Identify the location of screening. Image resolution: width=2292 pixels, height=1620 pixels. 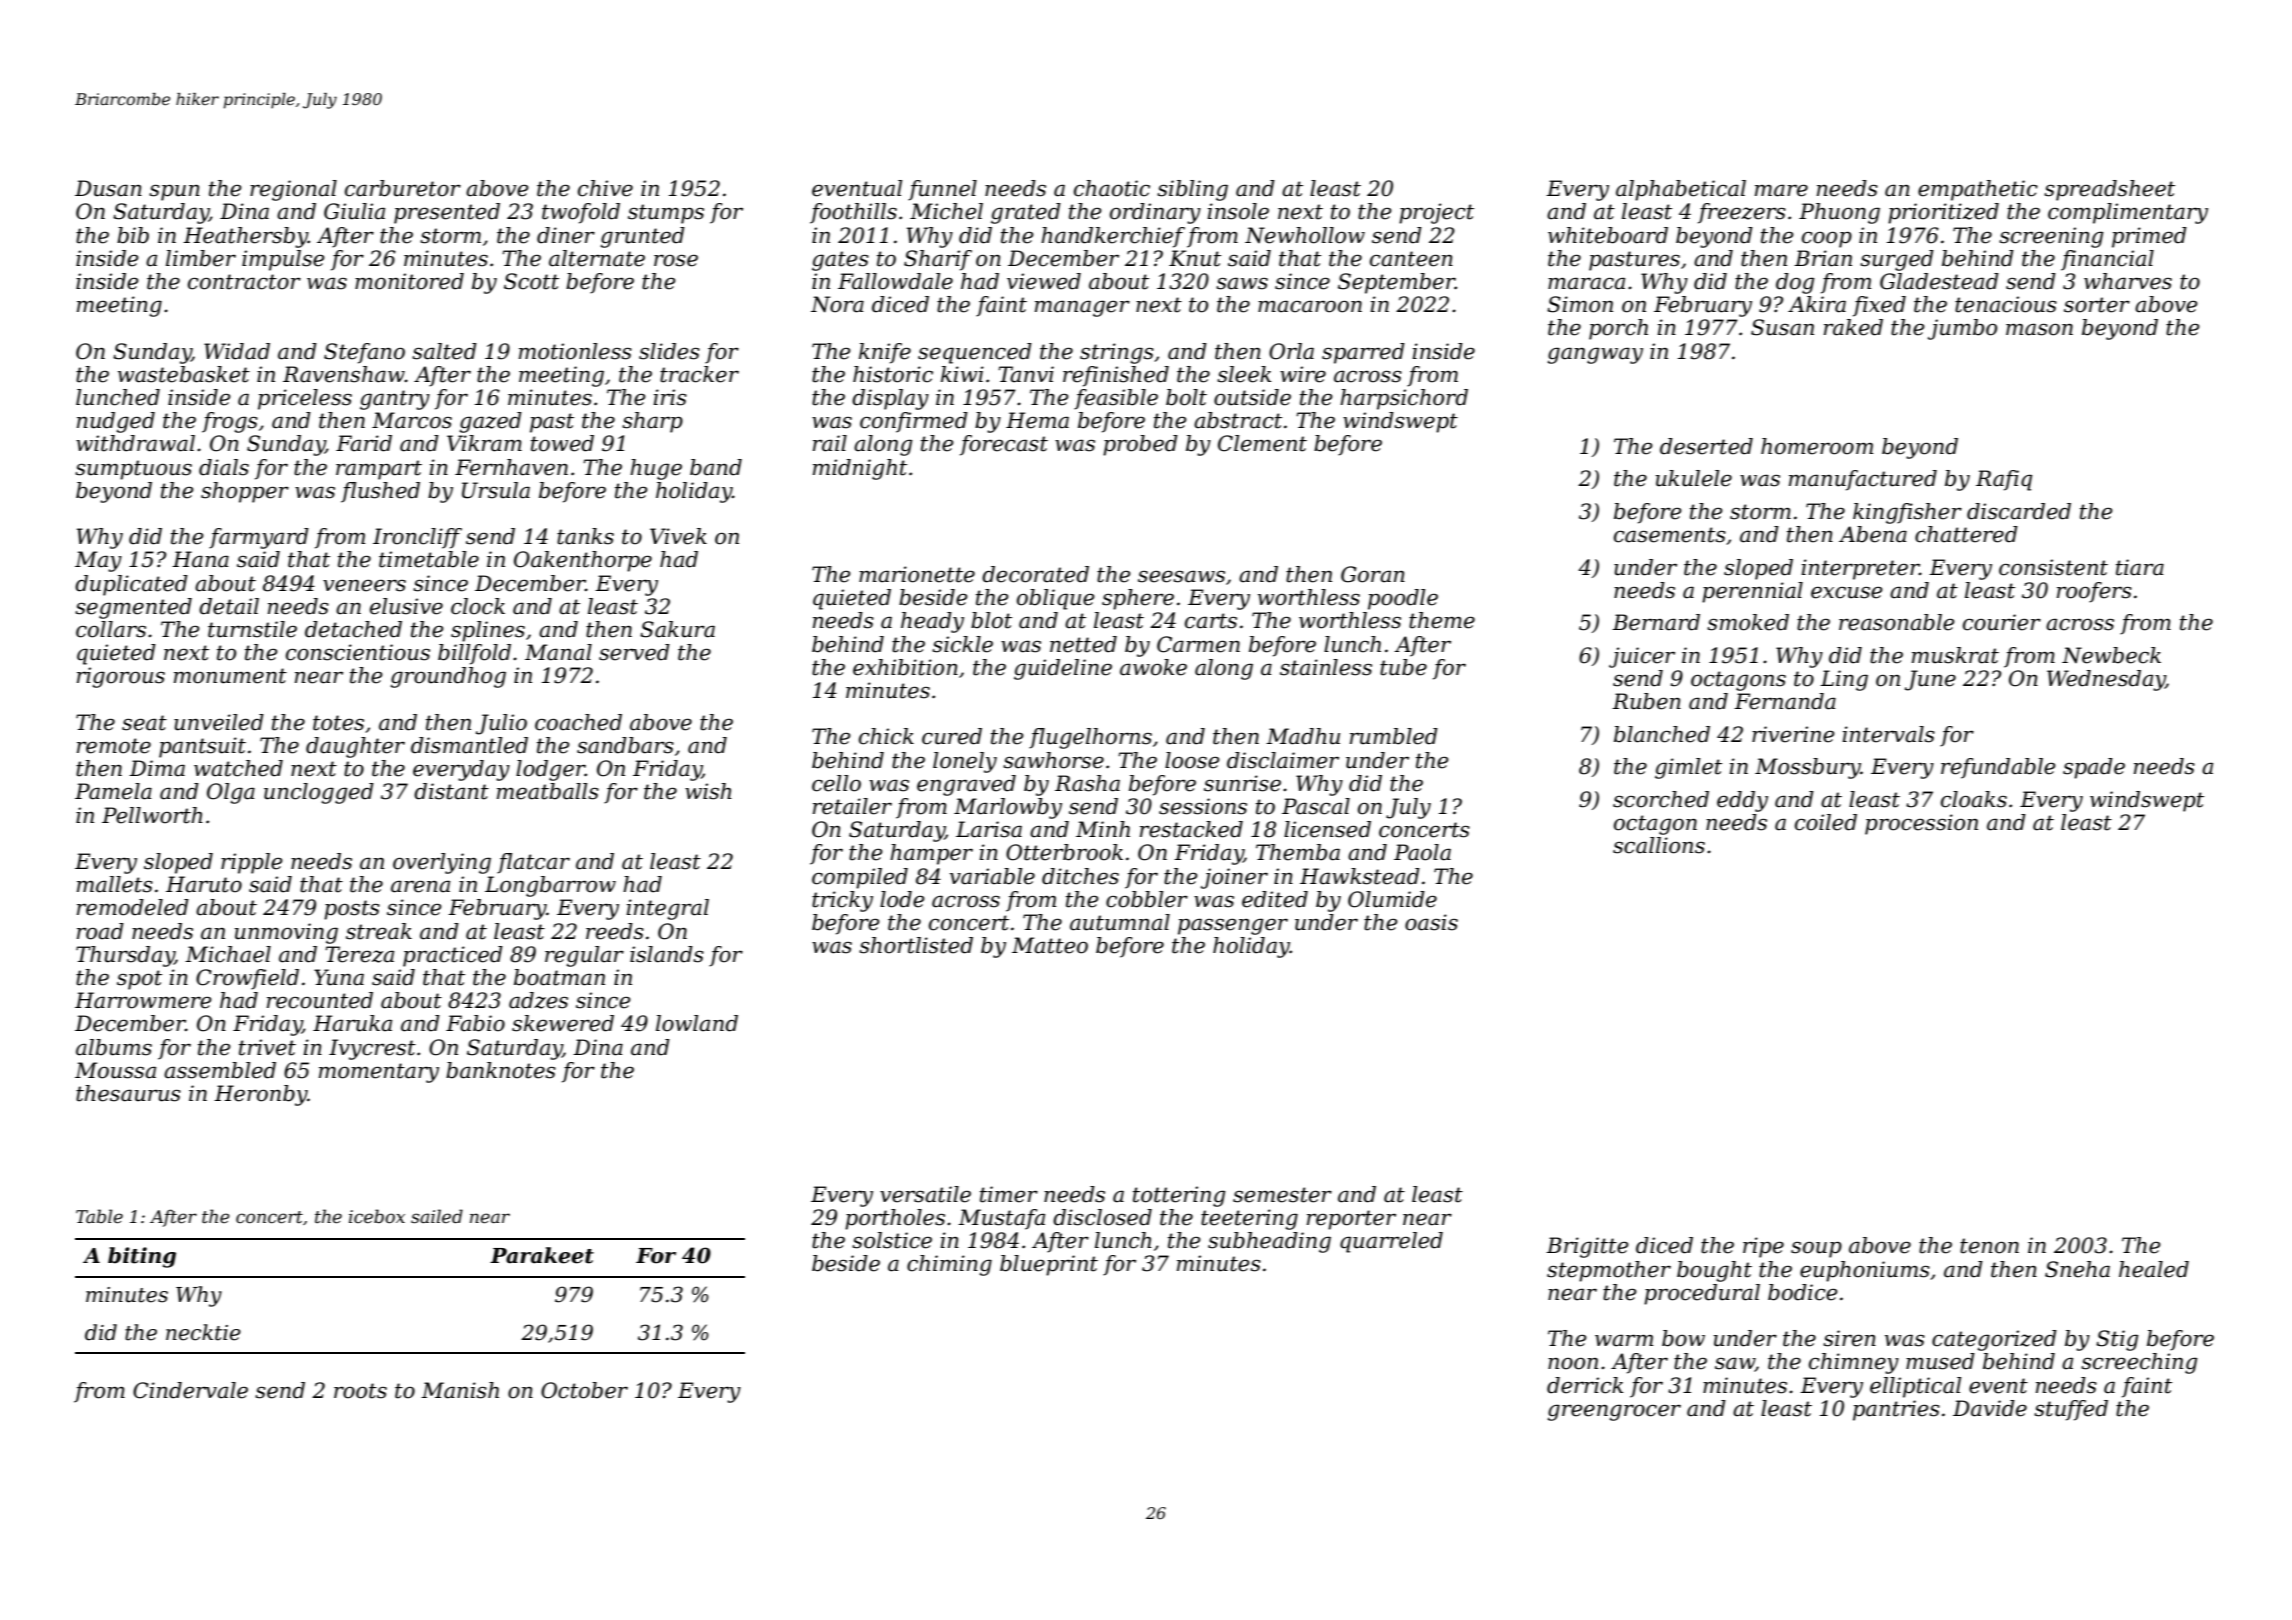
(2051, 237).
